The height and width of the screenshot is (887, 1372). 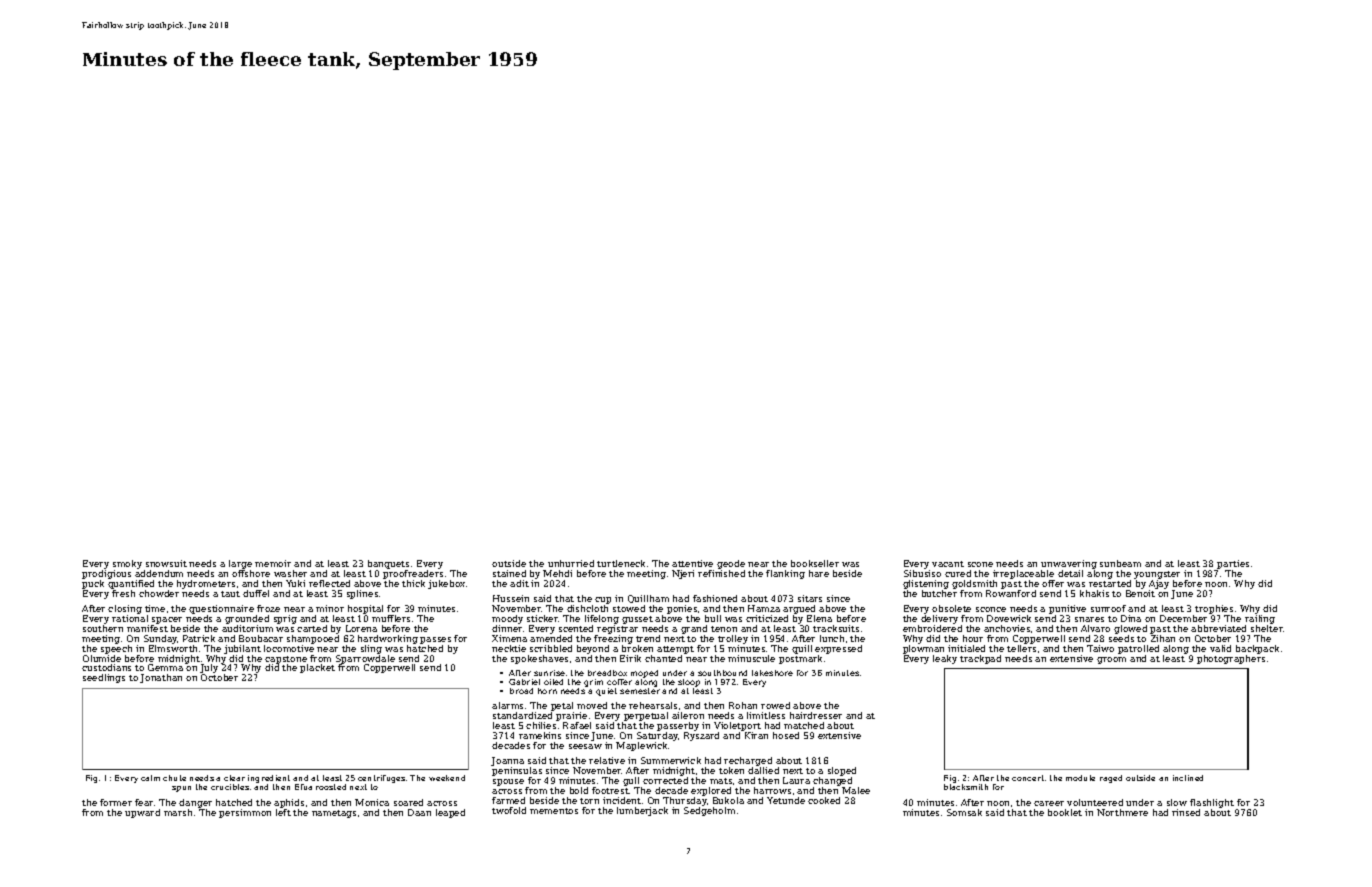 I want to click on capstone, so click(x=286, y=660).
